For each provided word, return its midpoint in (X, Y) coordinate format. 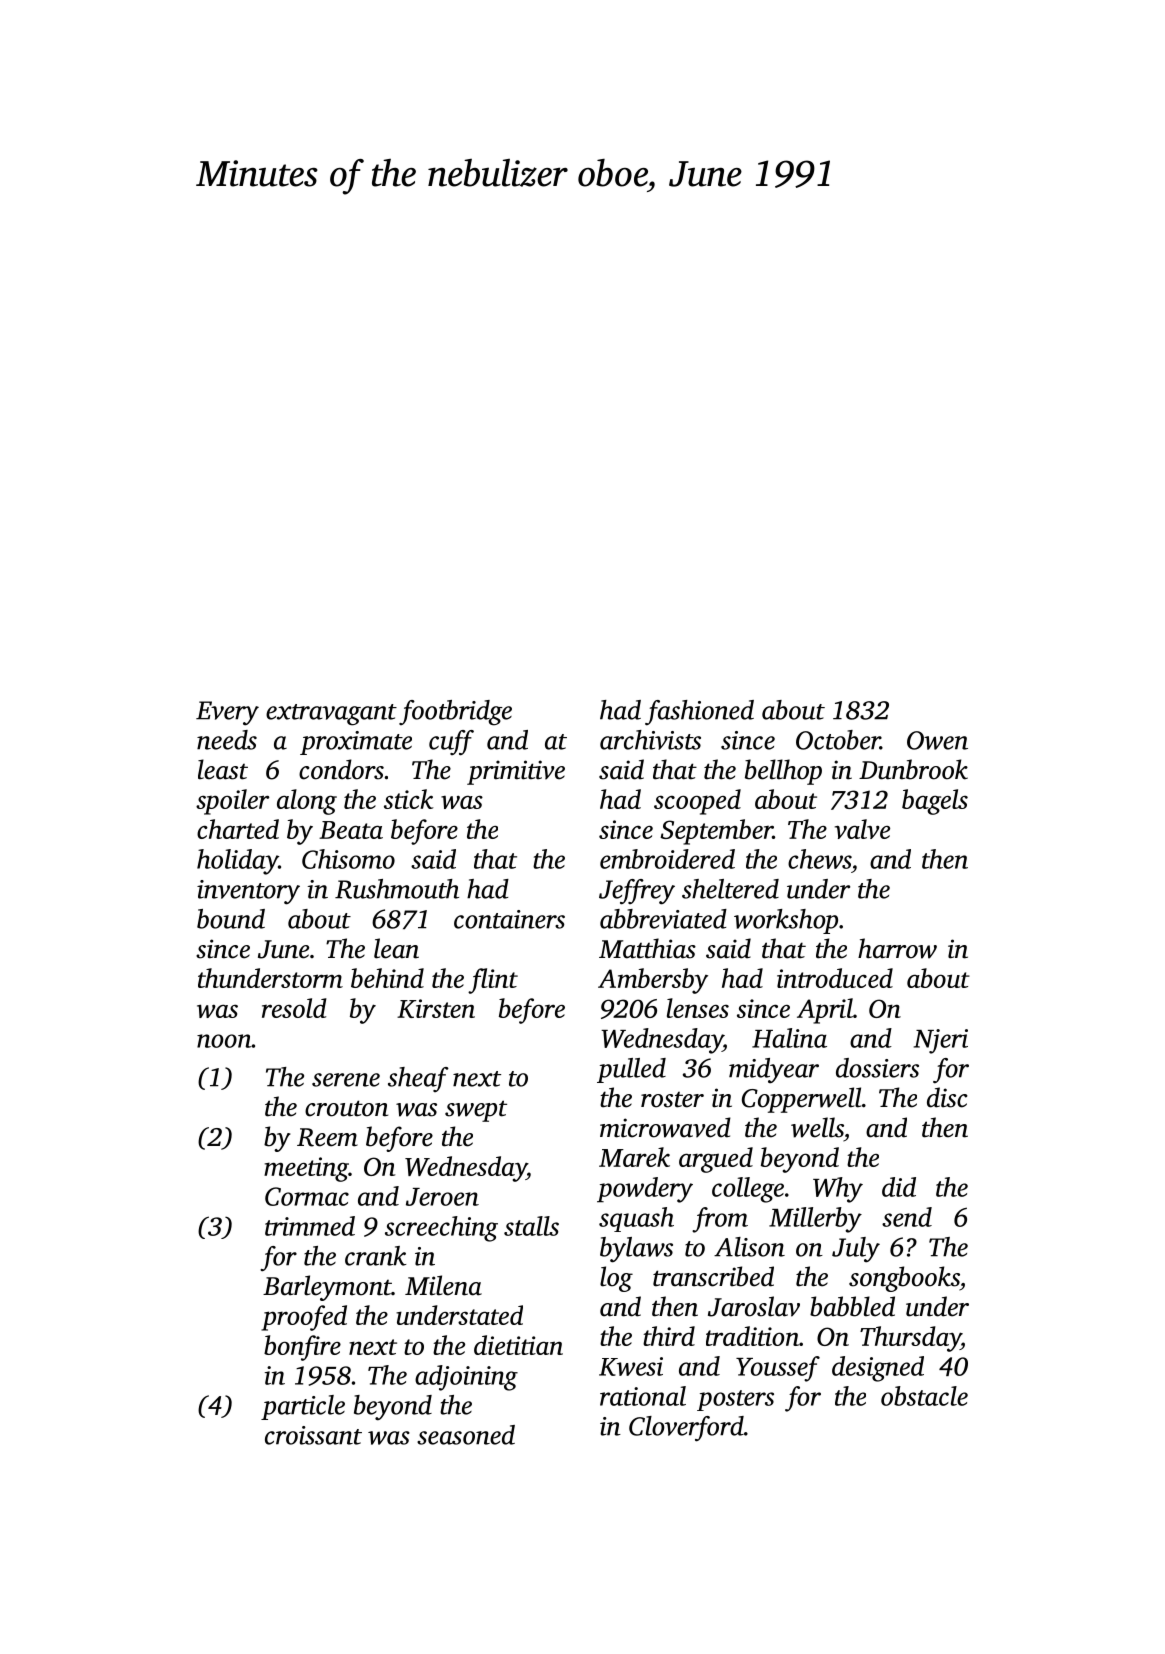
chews (819, 859)
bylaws (636, 1250)
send (907, 1217)
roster (672, 1100)
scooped (697, 802)
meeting (306, 1169)
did (899, 1187)
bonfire (302, 1348)
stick (408, 799)
